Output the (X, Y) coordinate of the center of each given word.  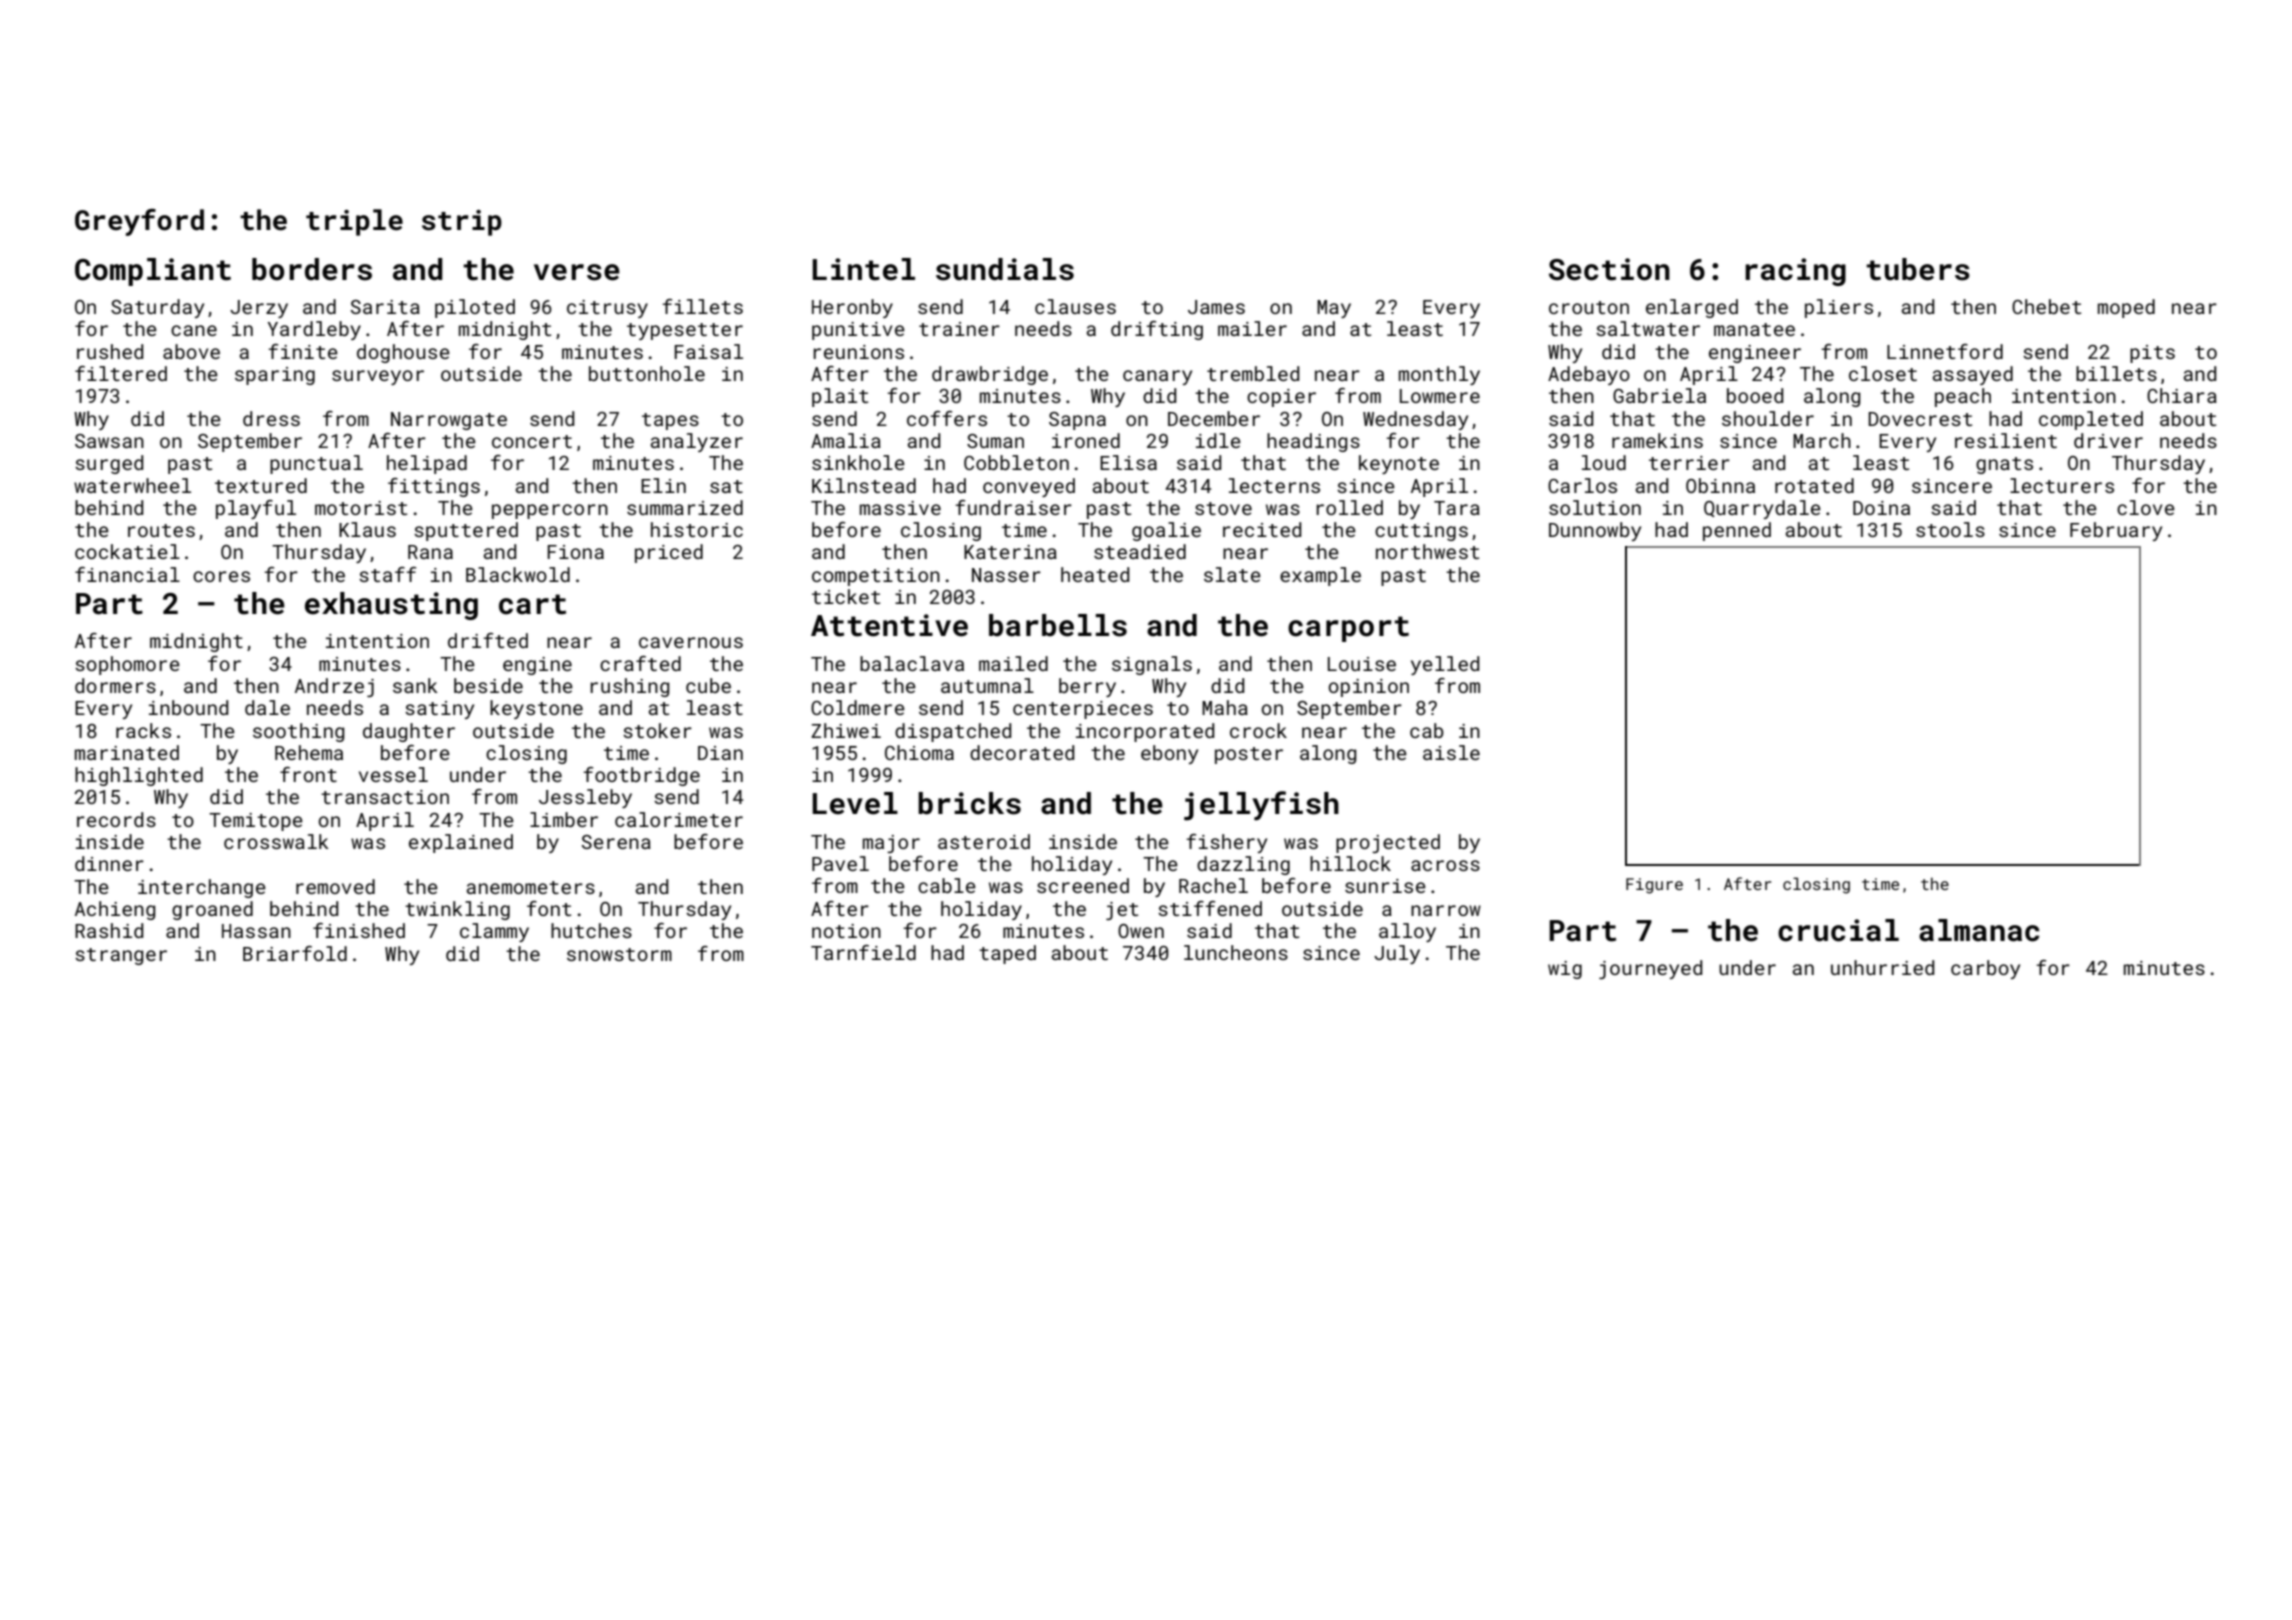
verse (577, 272)
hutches (591, 930)
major (891, 844)
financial (127, 574)
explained (461, 843)
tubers (1918, 269)
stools (1950, 529)
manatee (1754, 329)
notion (846, 931)
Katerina (1010, 552)
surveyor (378, 377)
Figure (1654, 886)
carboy (1985, 969)
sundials (1005, 269)
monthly (1439, 375)
